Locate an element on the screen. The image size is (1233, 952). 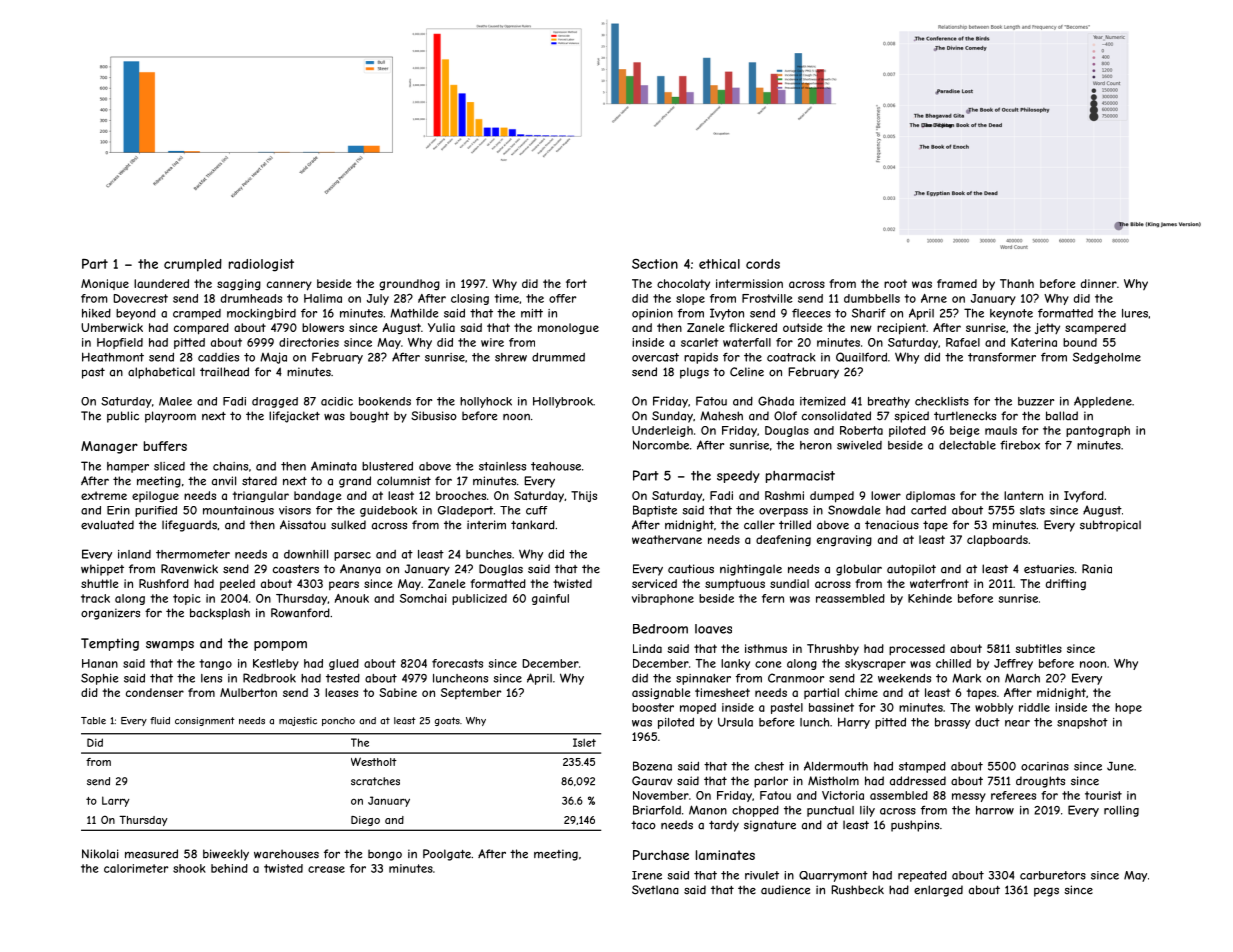
measured is located at coordinates (151, 854).
